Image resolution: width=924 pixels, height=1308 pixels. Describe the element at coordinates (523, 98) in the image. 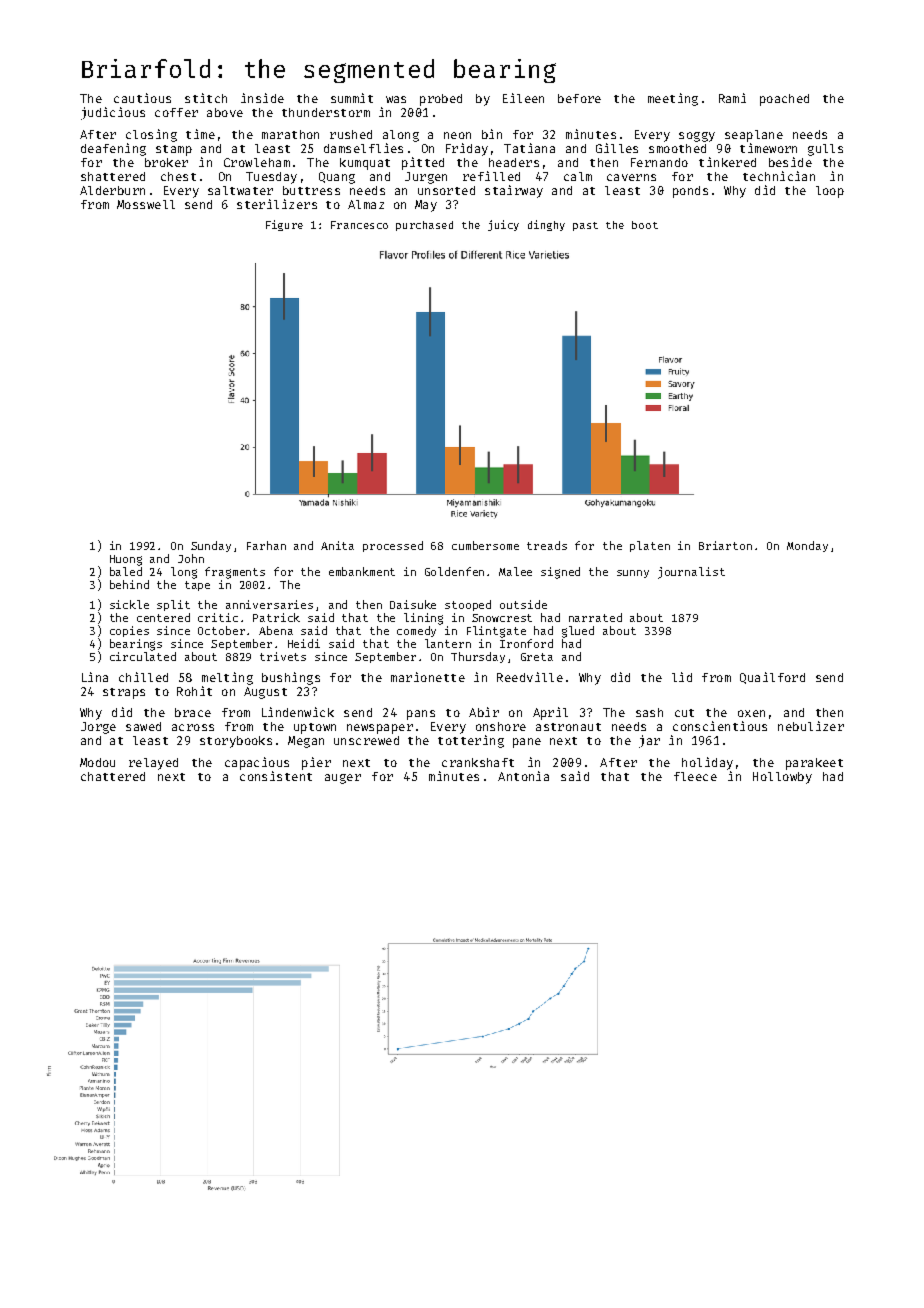

I see `Eileen` at that location.
